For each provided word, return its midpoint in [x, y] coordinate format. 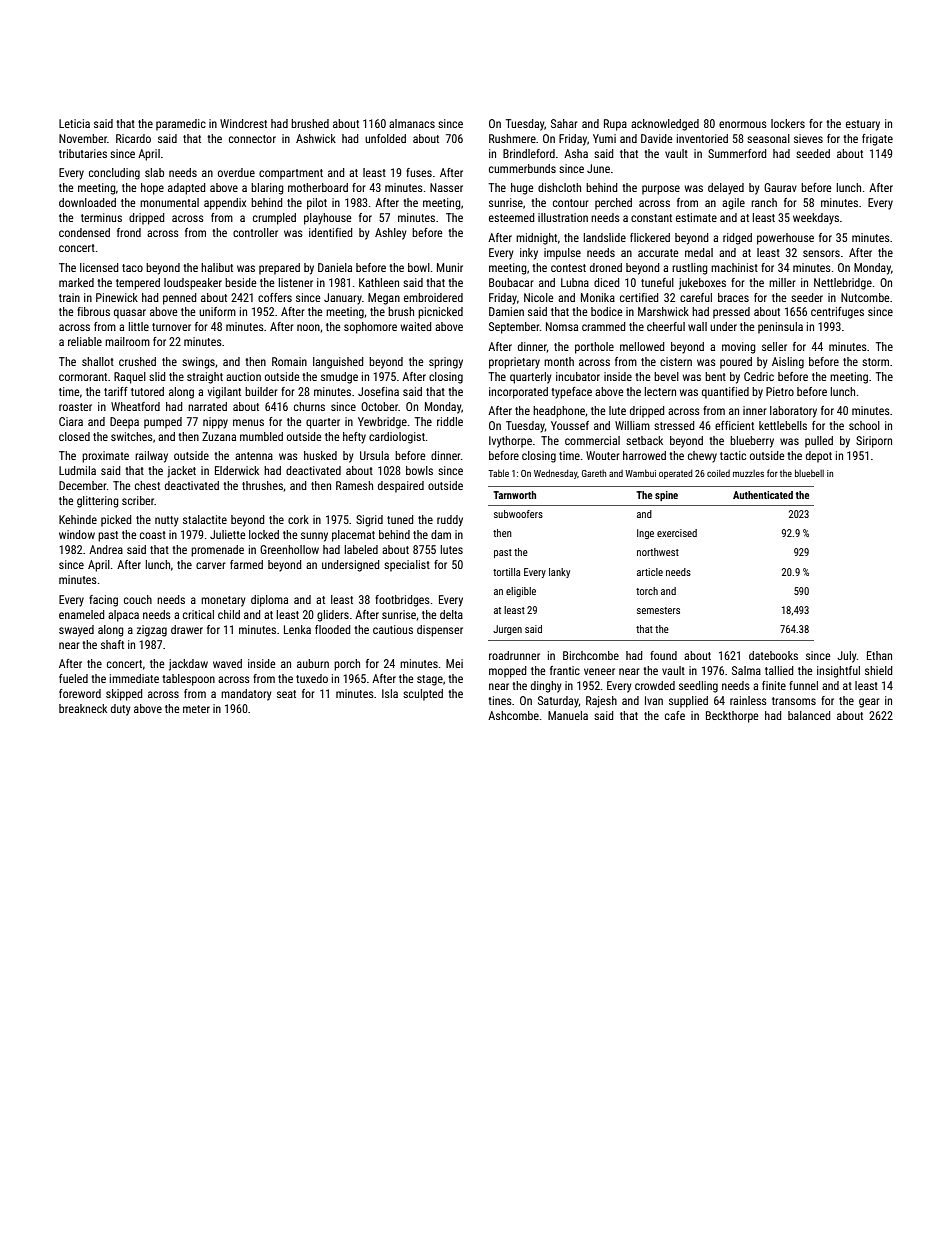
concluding [114, 174]
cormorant [83, 377]
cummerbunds [522, 168]
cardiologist [397, 438]
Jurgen [507, 630]
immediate [134, 678]
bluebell [809, 473]
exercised [677, 533]
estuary [863, 125]
